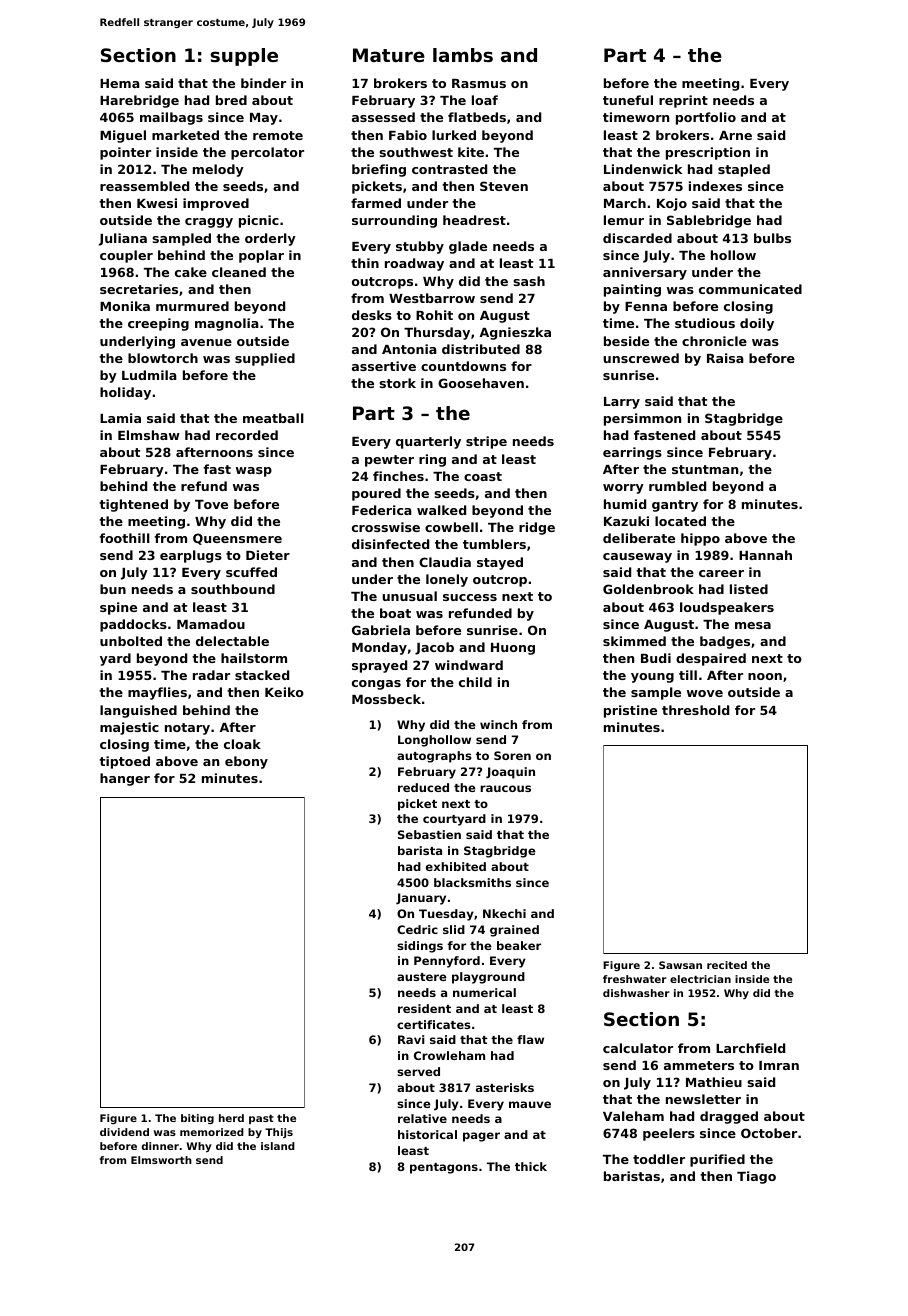 This screenshot has width=908, height=1316. I want to click on dividend, so click(124, 1132).
